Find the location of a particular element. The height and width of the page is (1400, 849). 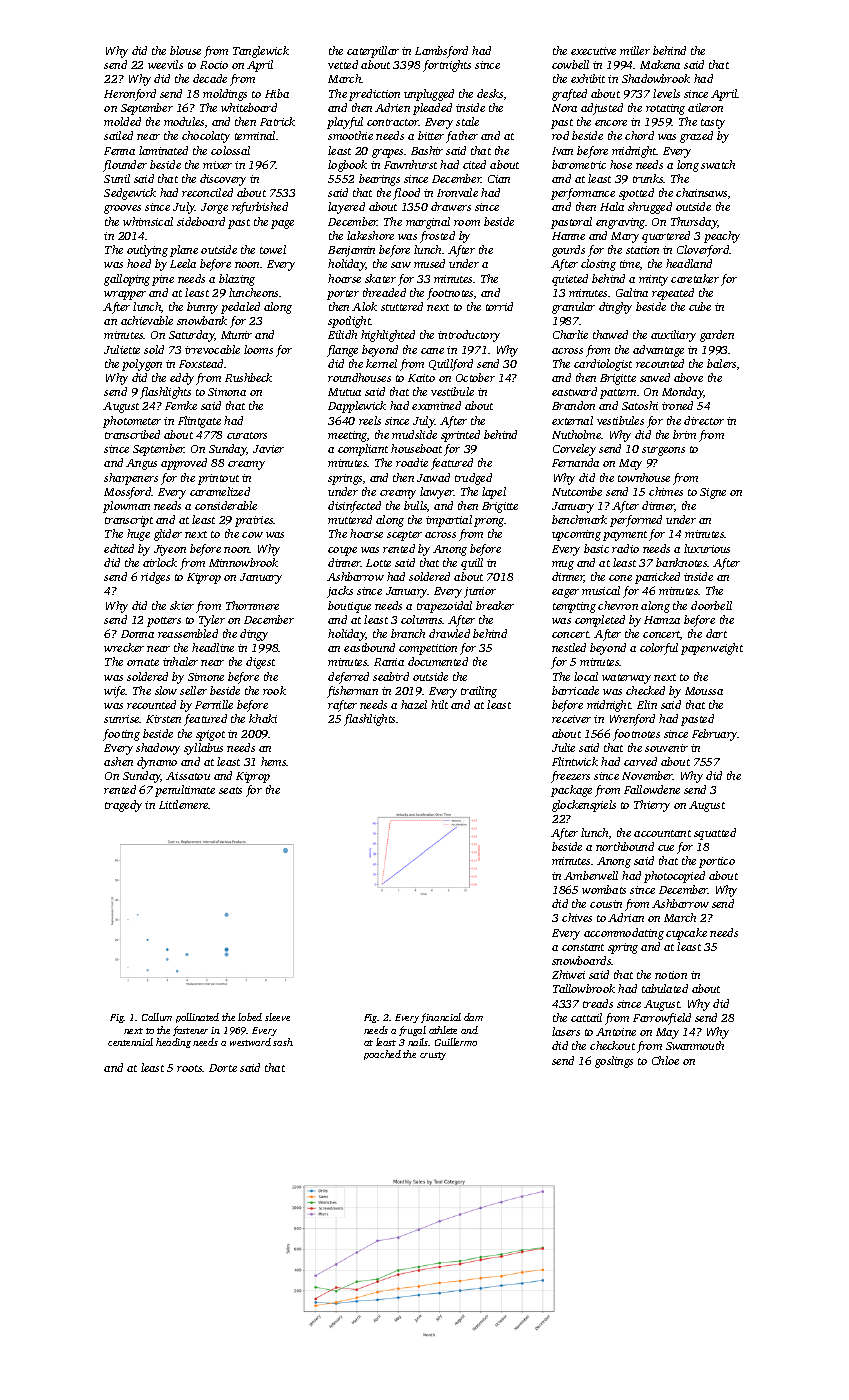

paperweight is located at coordinates (712, 649).
